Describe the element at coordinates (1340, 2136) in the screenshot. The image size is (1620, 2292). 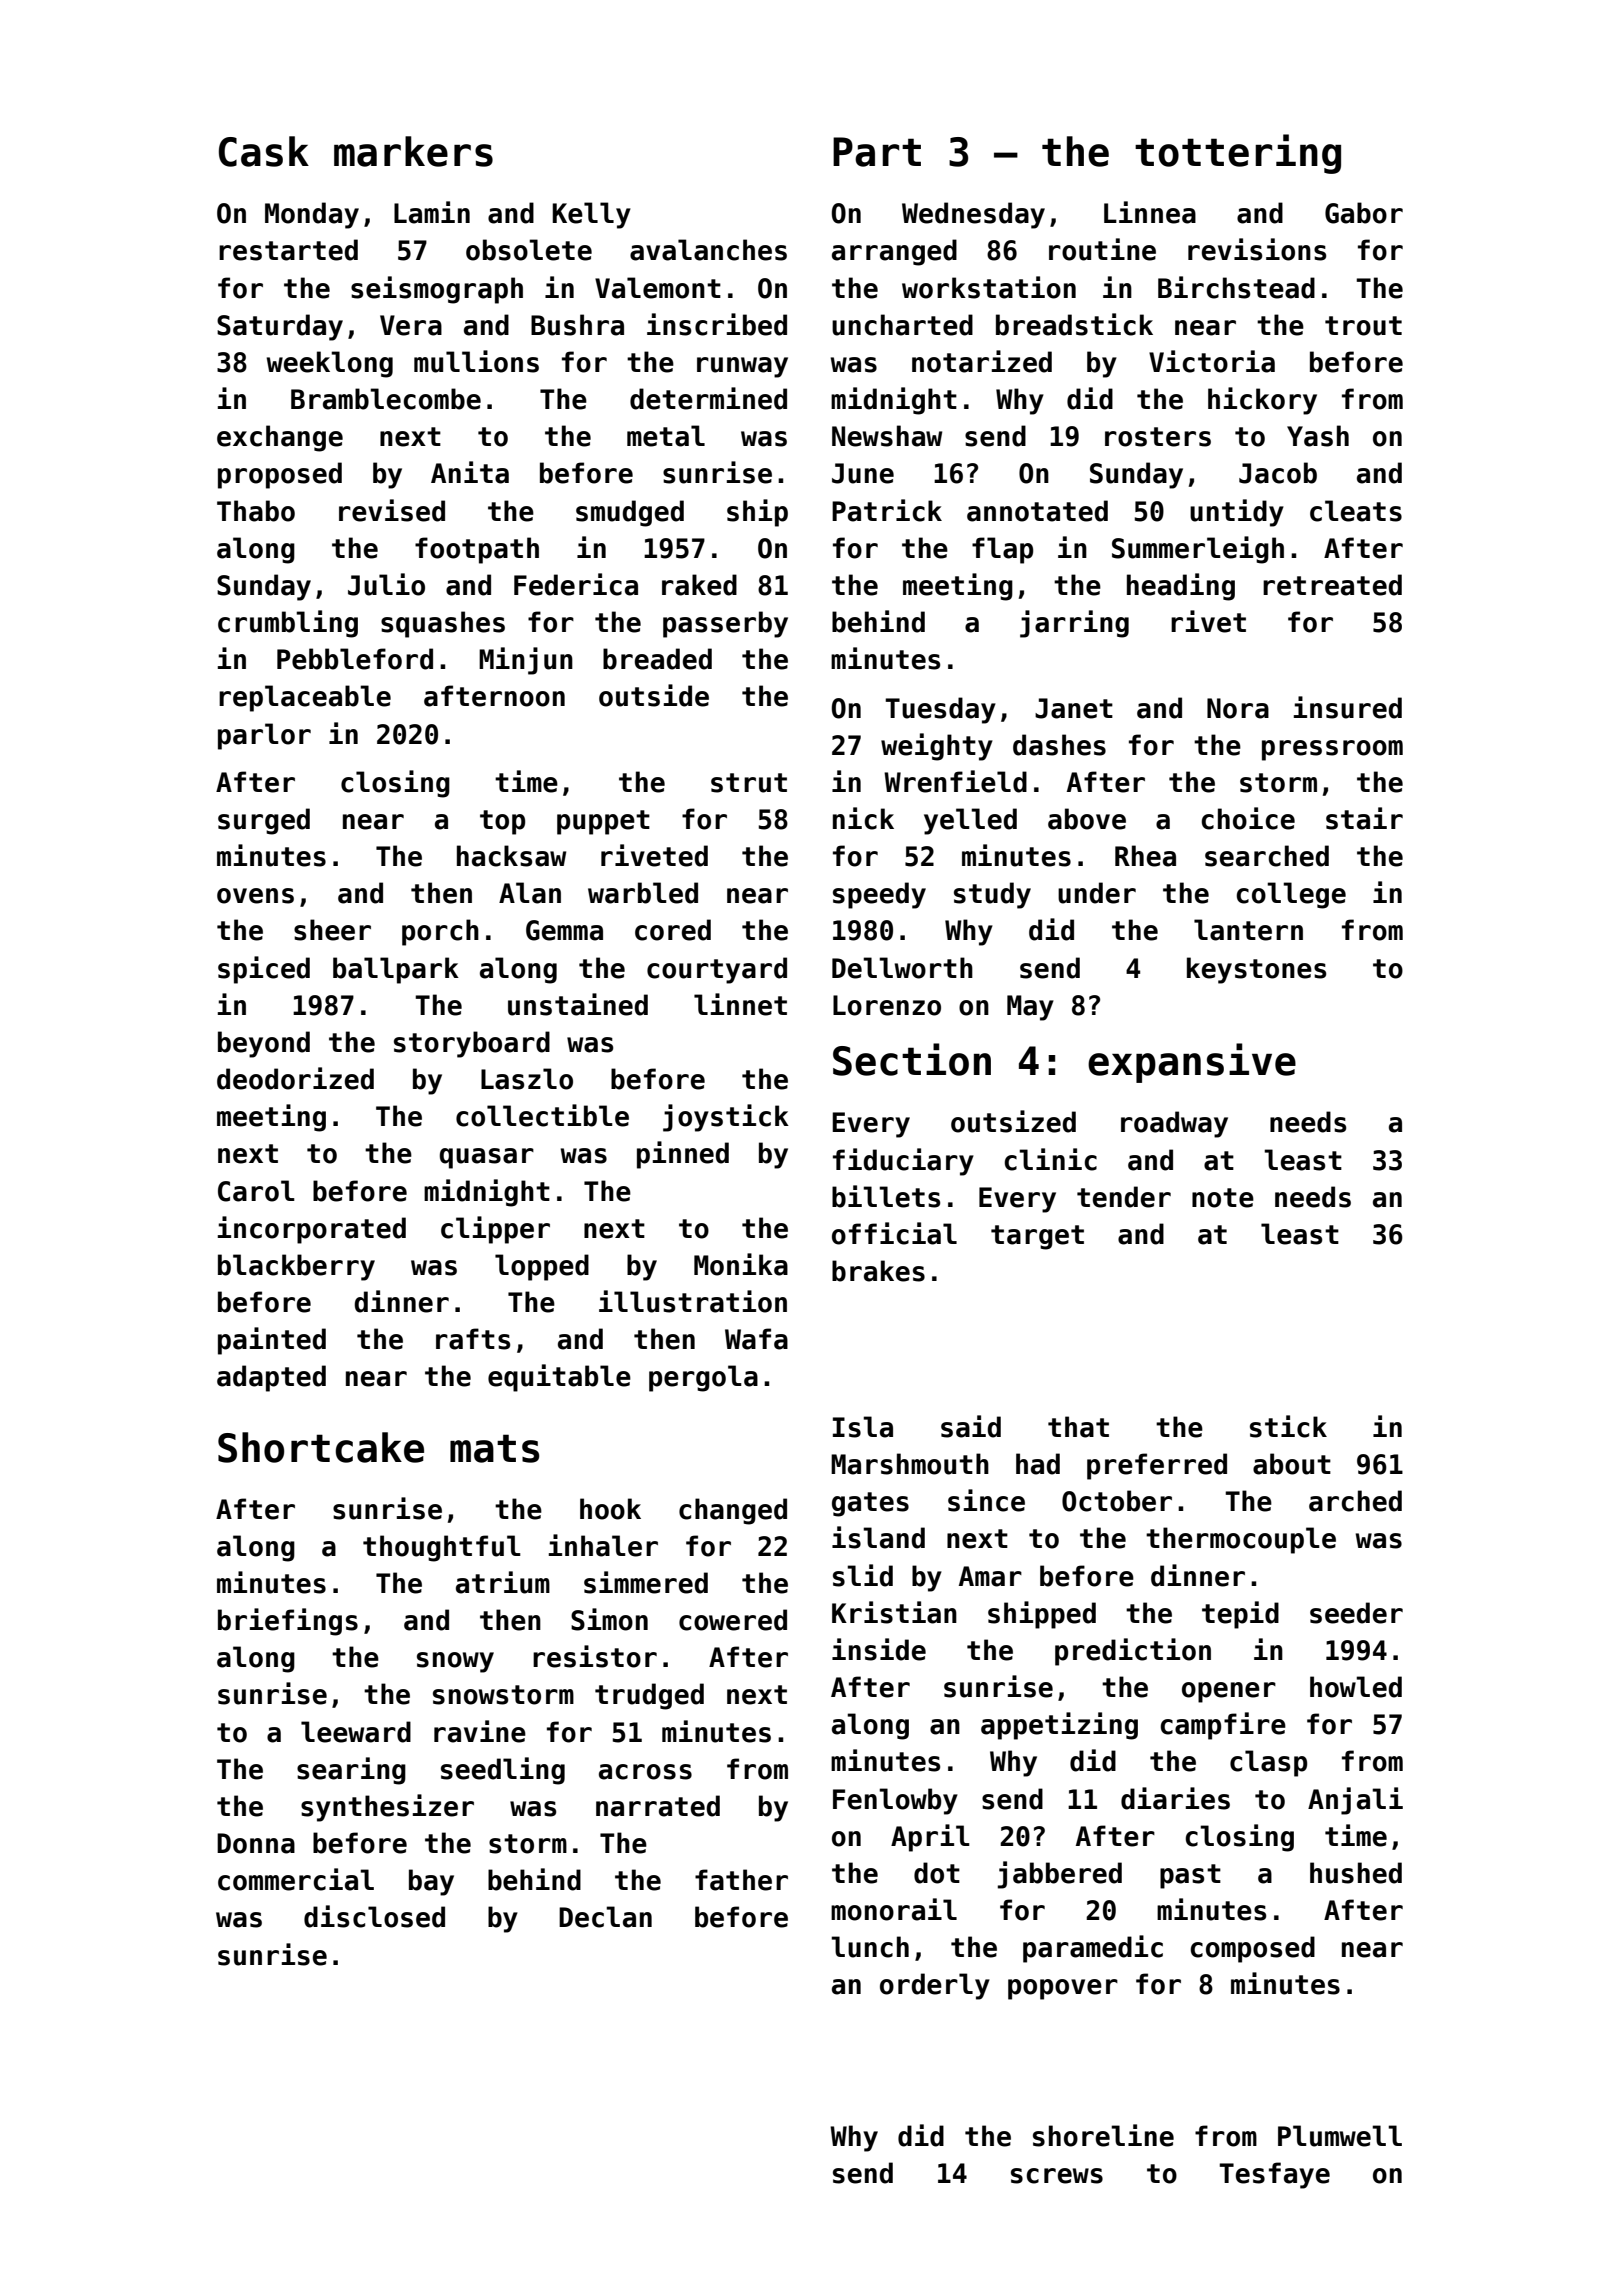
I see `Plumwell` at that location.
